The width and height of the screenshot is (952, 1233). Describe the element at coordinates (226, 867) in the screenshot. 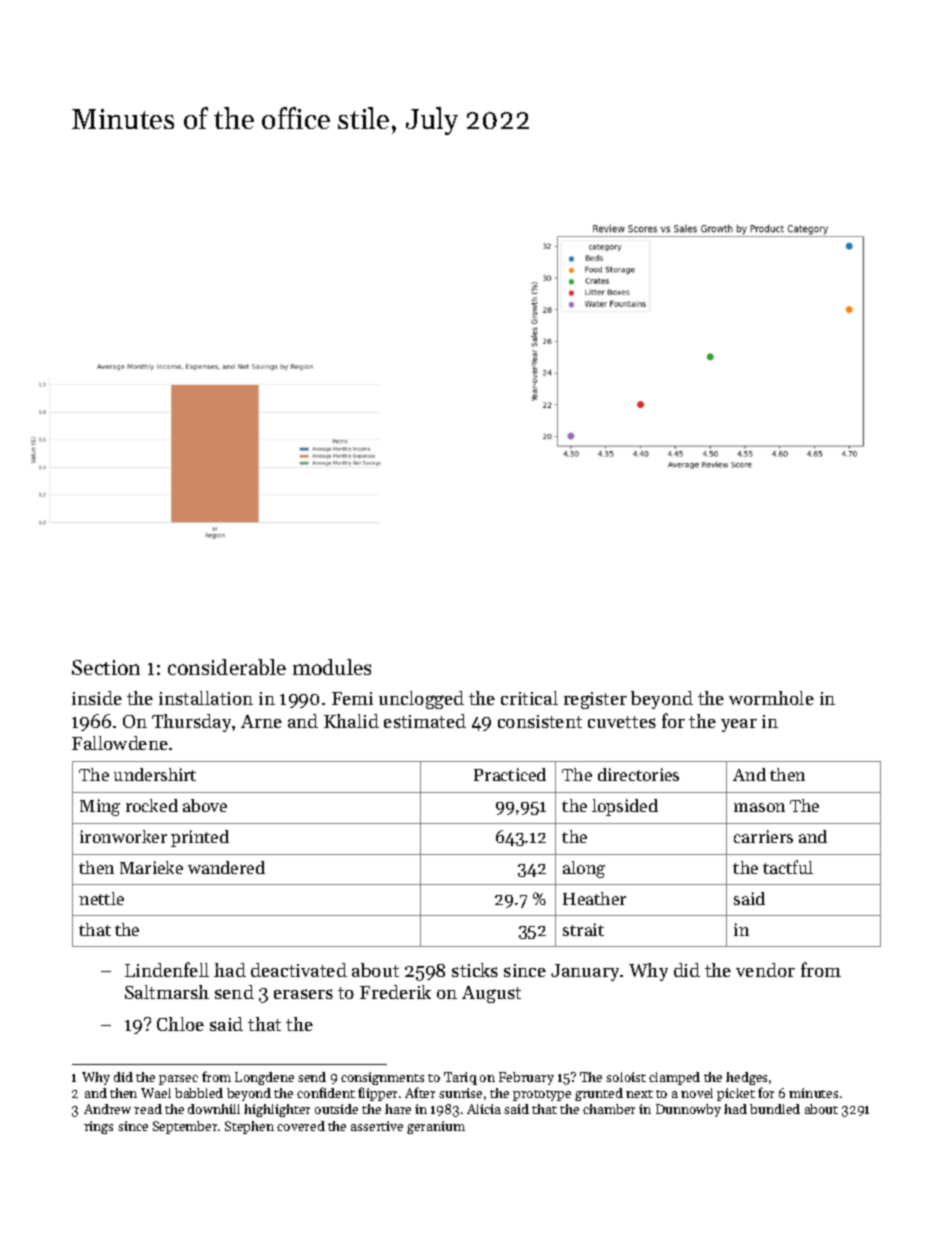

I see `wandered` at that location.
